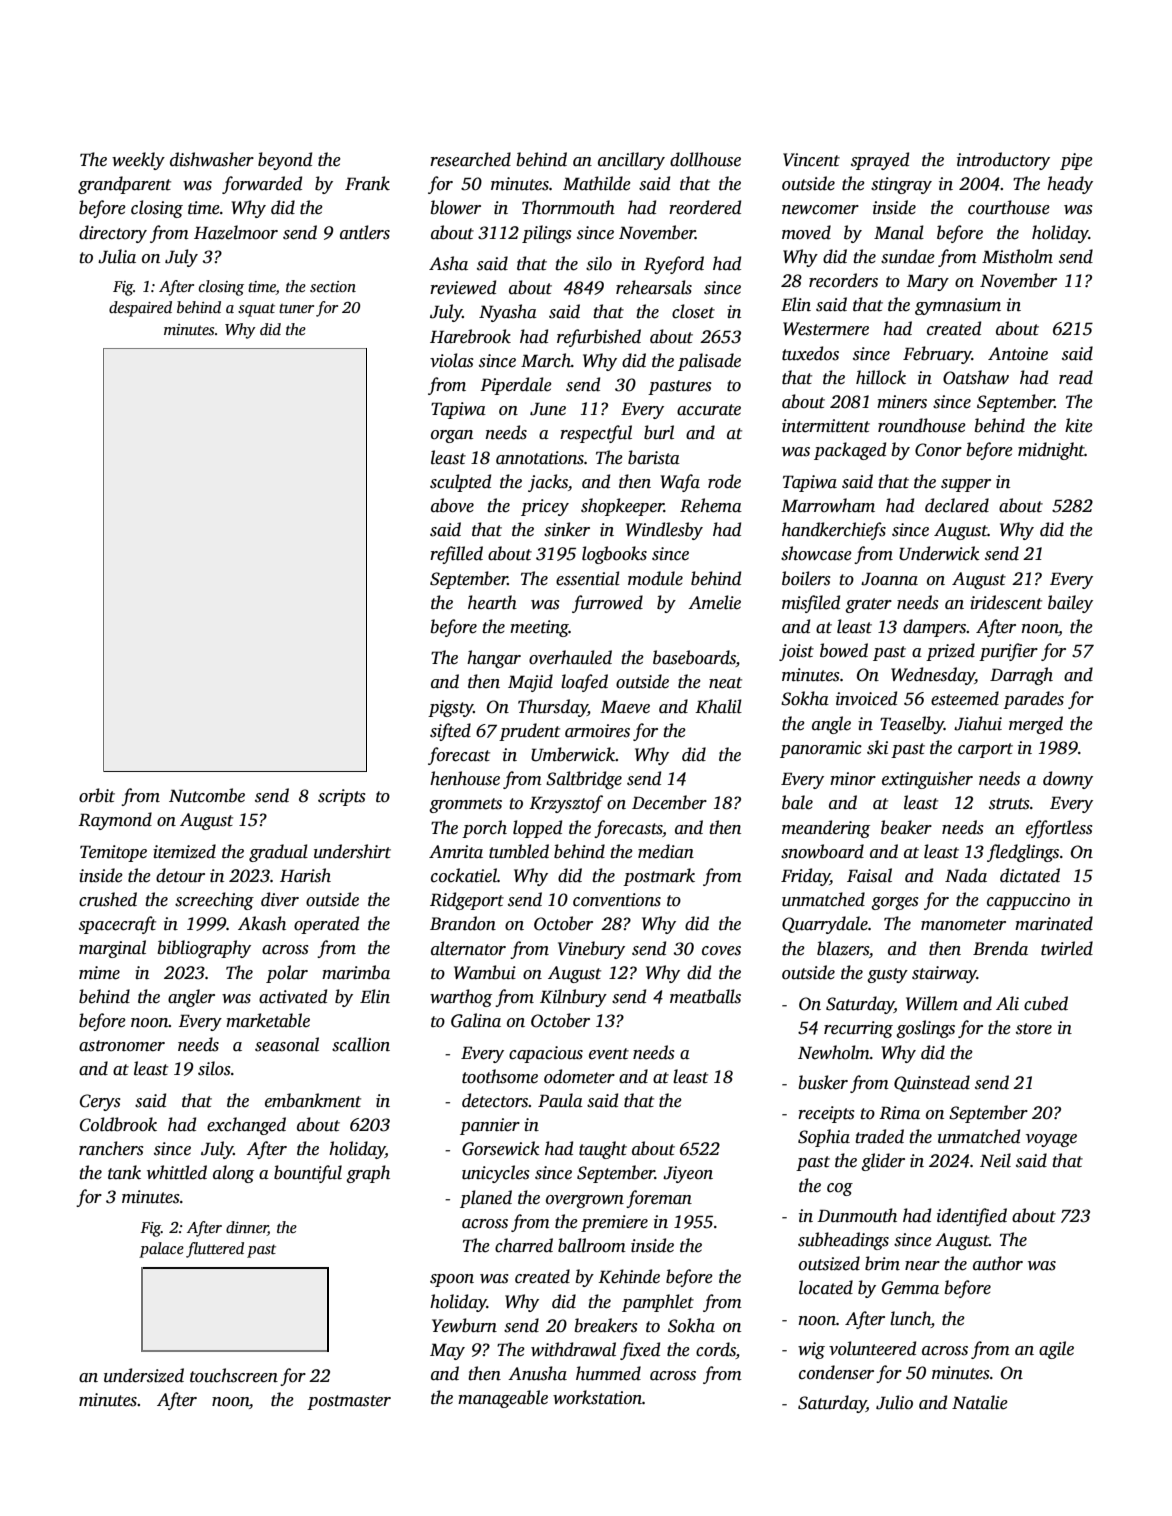  I want to click on undersized, so click(144, 1375).
